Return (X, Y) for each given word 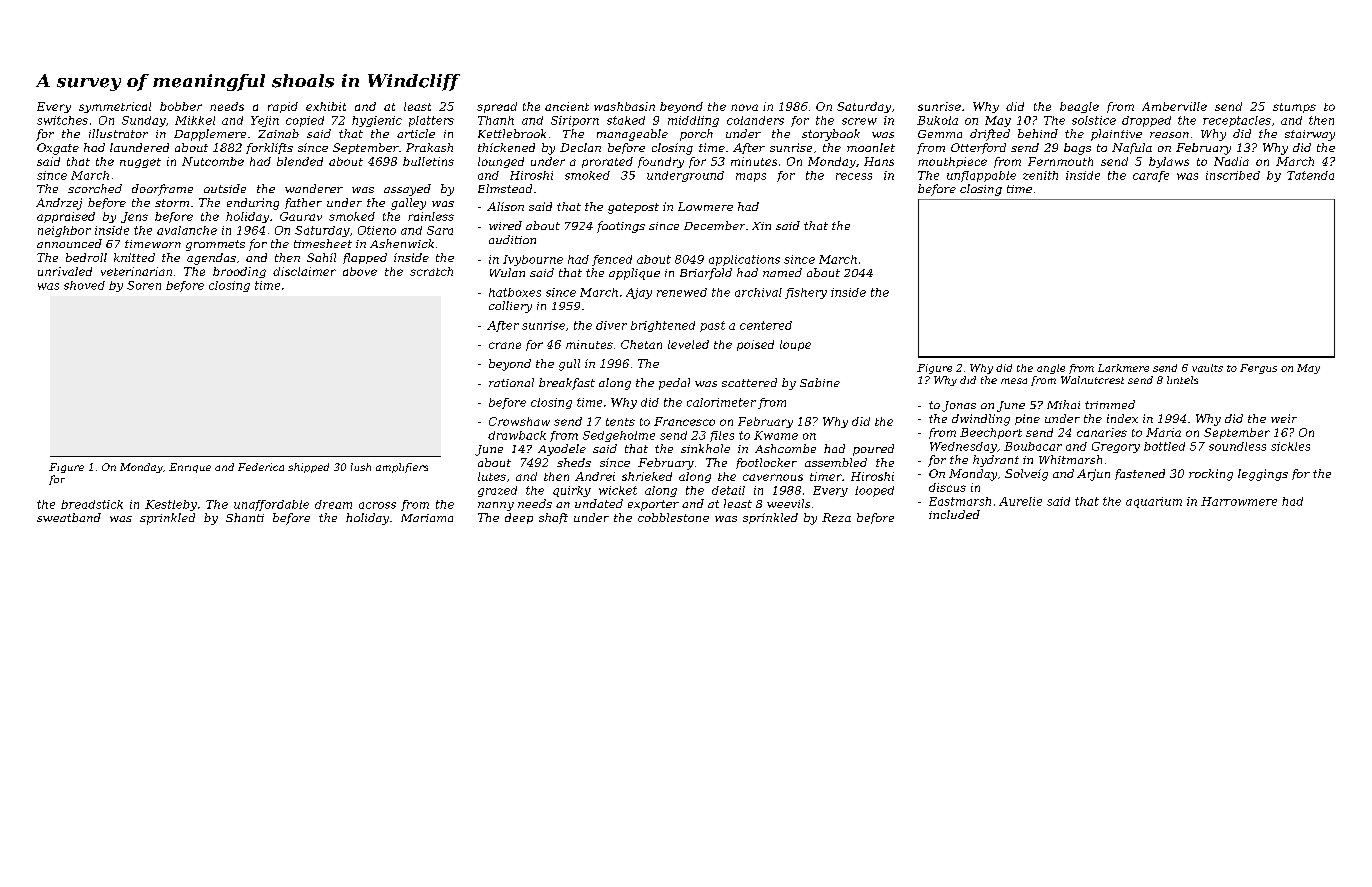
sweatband (69, 517)
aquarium (1154, 502)
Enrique (190, 468)
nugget (140, 163)
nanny (496, 506)
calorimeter (721, 402)
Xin (761, 226)
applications (744, 260)
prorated (607, 162)
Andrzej (59, 204)
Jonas (959, 406)
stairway (1310, 135)
